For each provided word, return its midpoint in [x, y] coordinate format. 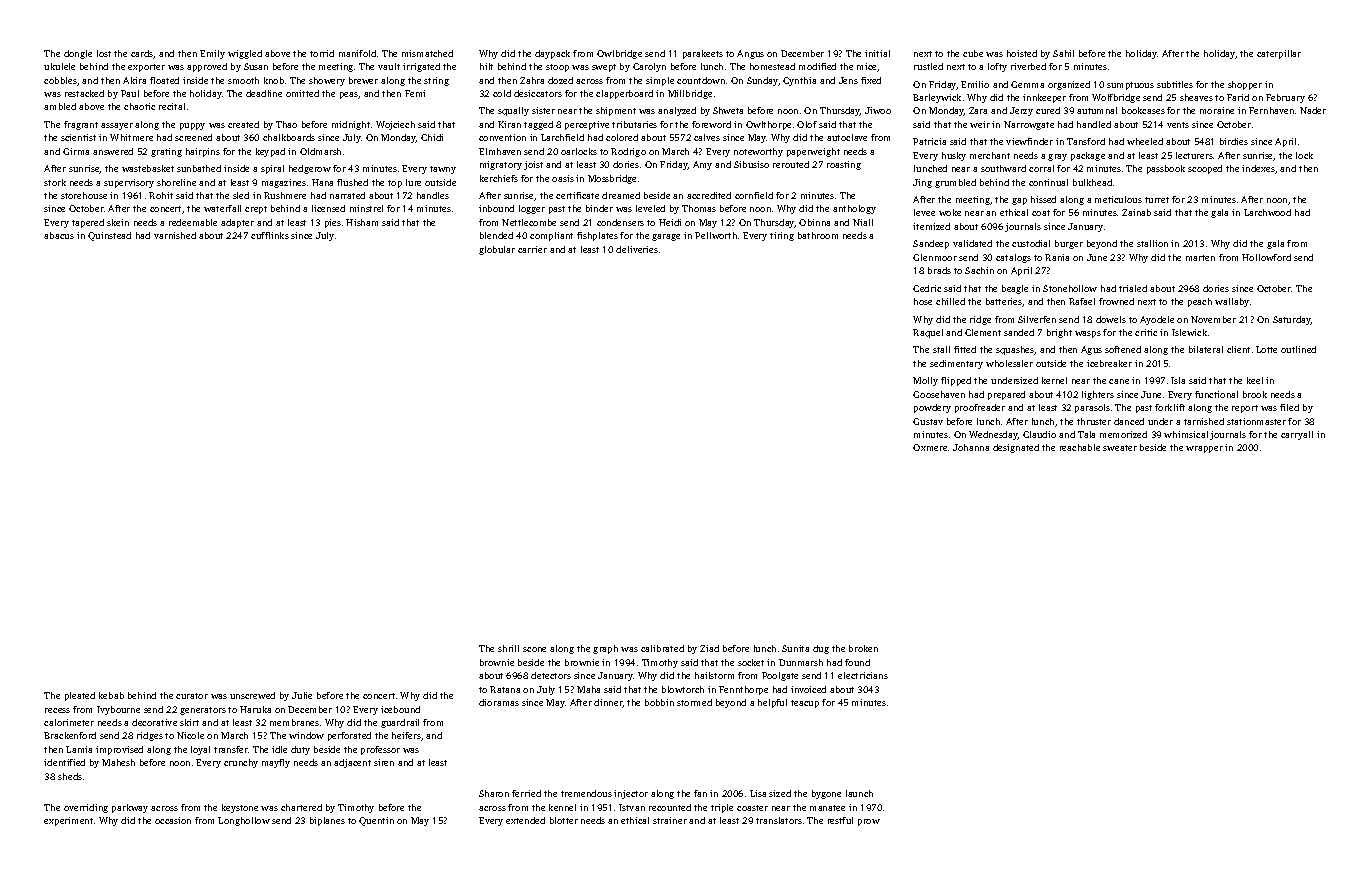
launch [859, 793]
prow [869, 822]
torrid [322, 53]
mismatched [427, 53]
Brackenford [70, 735]
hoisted [1022, 53]
